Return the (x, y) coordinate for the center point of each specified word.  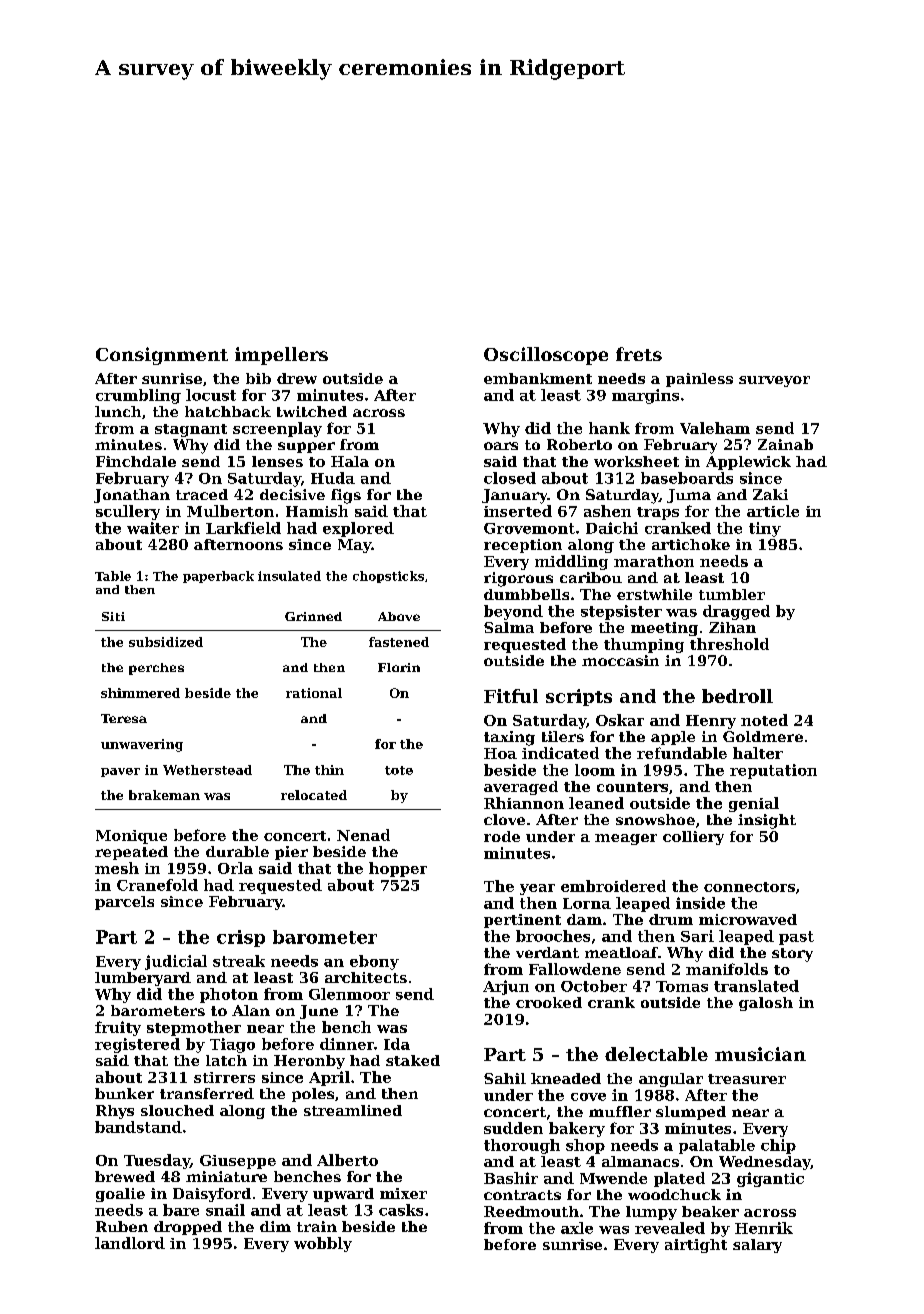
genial (754, 804)
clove (504, 819)
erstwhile (654, 594)
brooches (553, 936)
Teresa (124, 718)
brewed (125, 1176)
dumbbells (526, 594)
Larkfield (243, 528)
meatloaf (621, 952)
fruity (118, 1028)
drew (297, 378)
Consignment (162, 356)
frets (639, 354)
